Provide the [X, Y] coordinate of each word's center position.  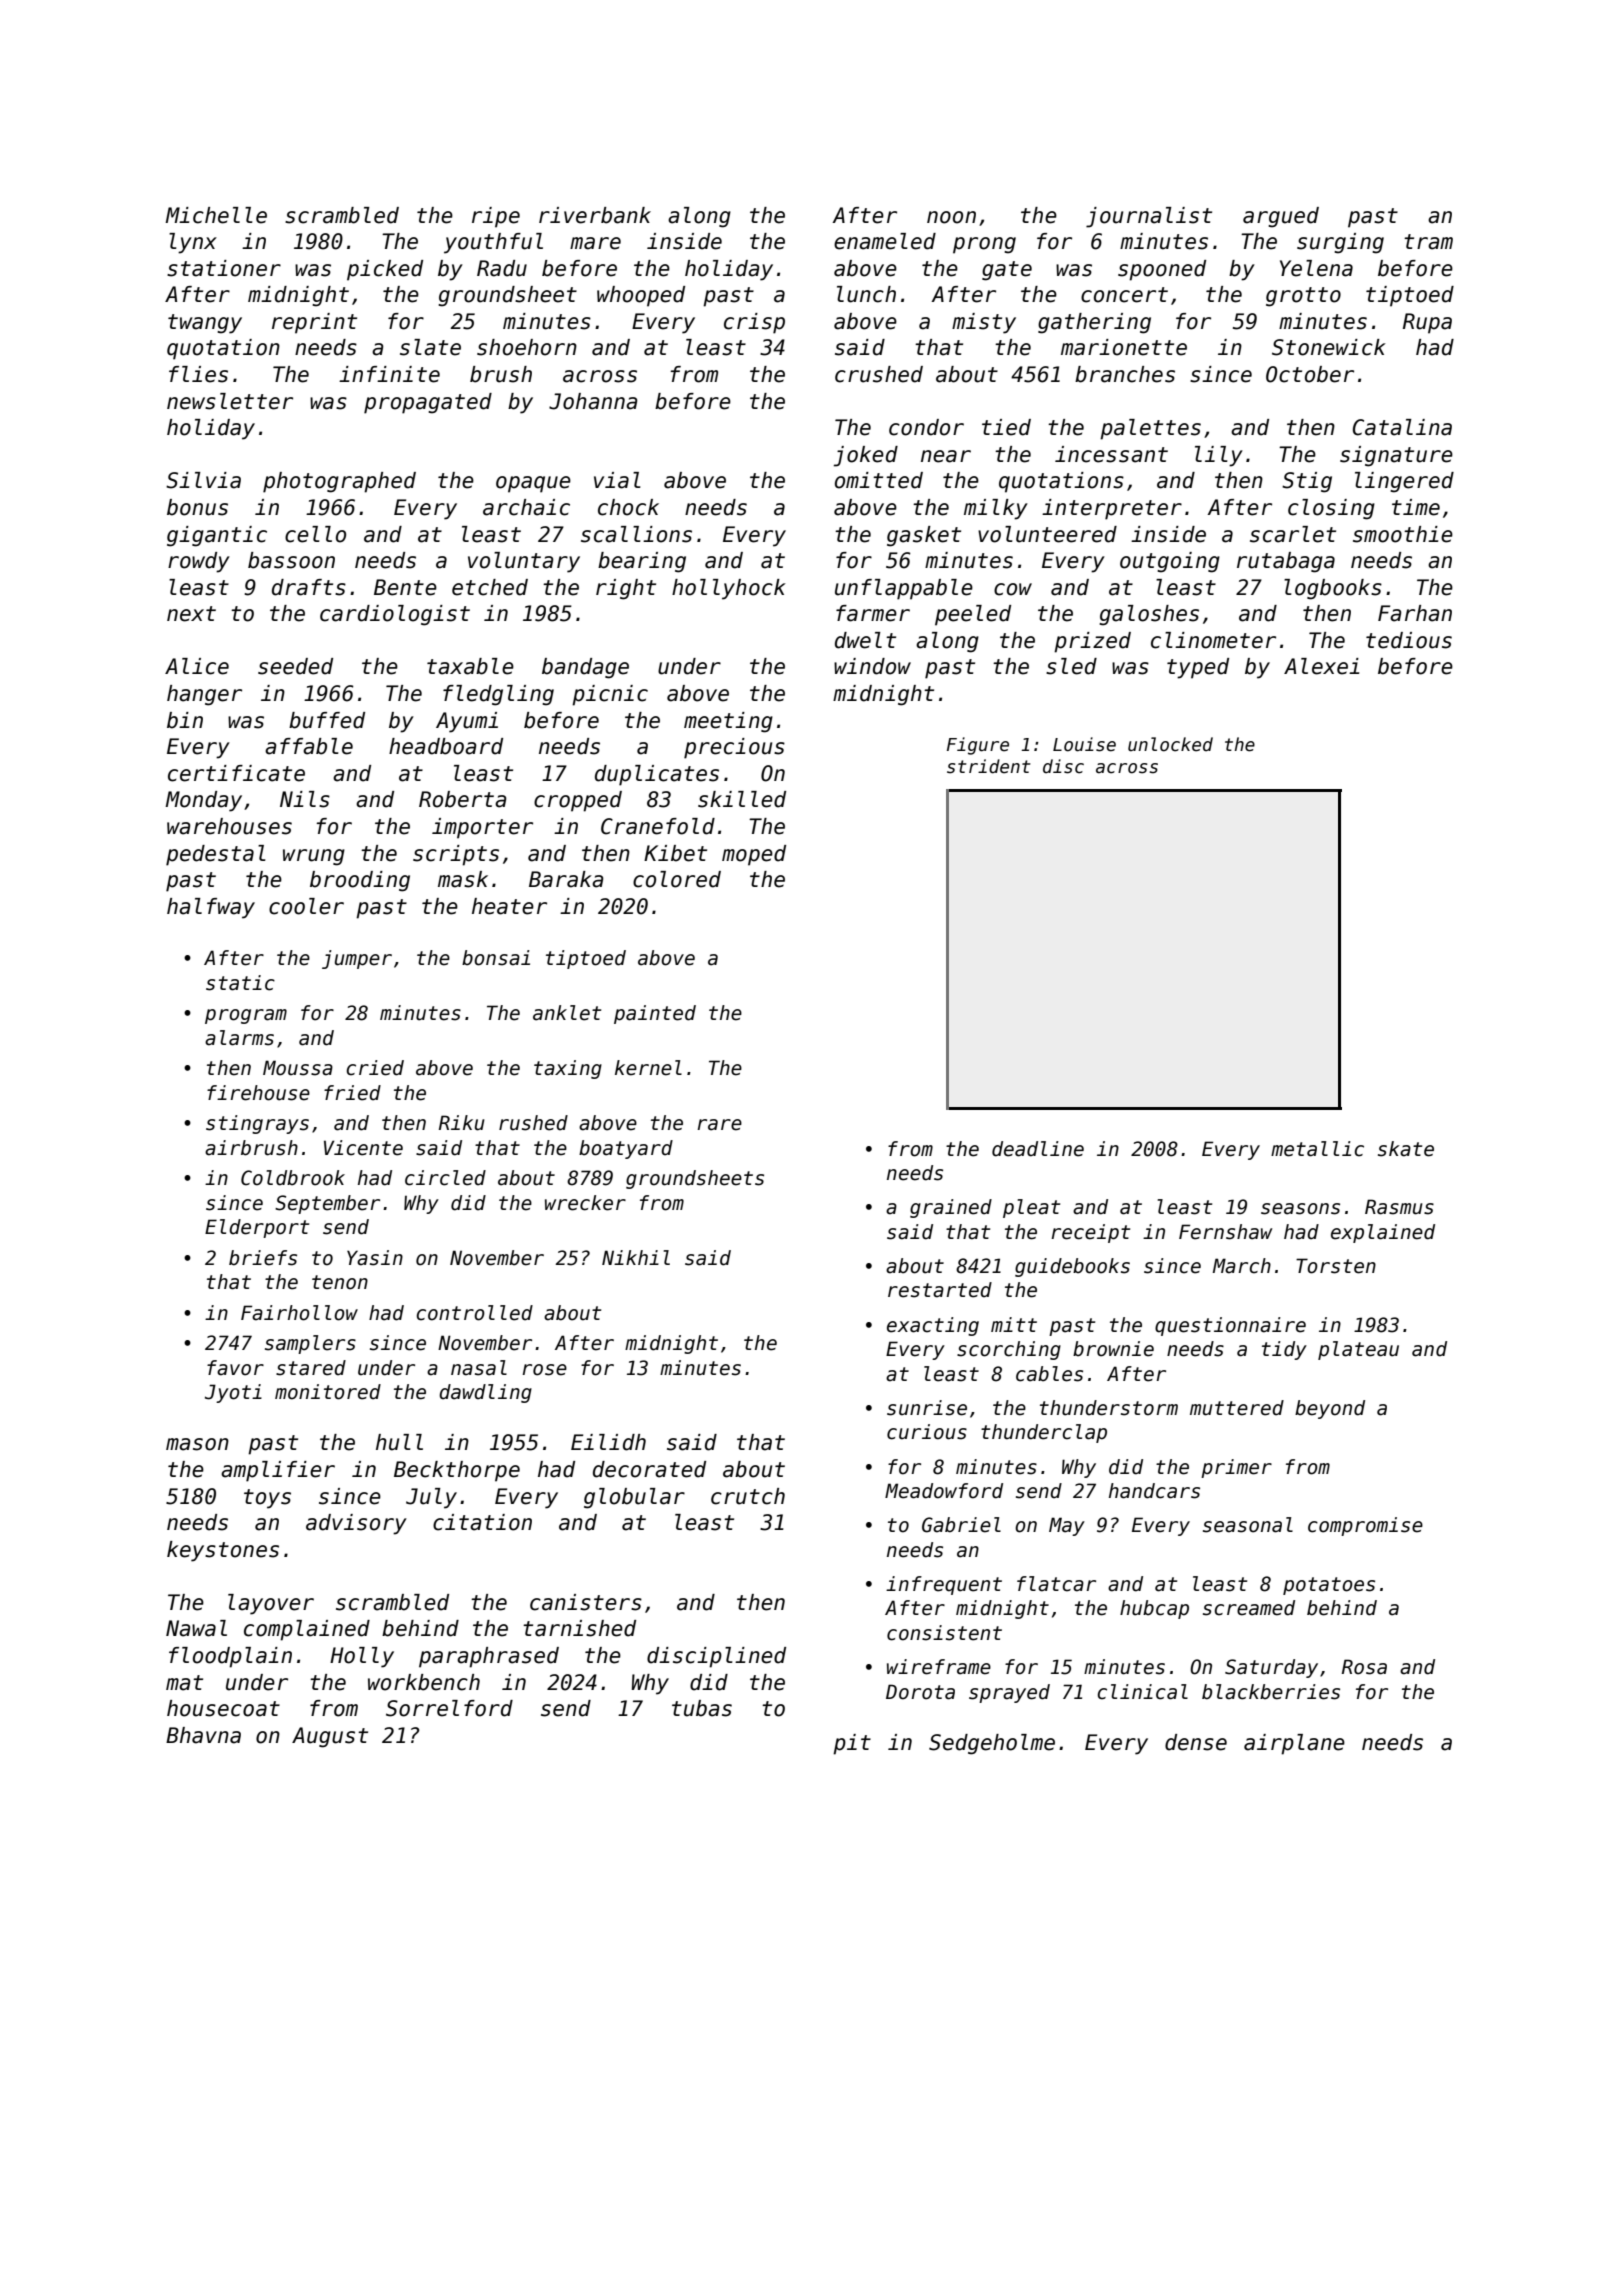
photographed [339, 482]
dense [1196, 1742]
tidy [1284, 1350]
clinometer [1213, 640]
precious [734, 748]
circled [445, 1178]
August [330, 1737]
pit [852, 1744]
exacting [933, 1326]
